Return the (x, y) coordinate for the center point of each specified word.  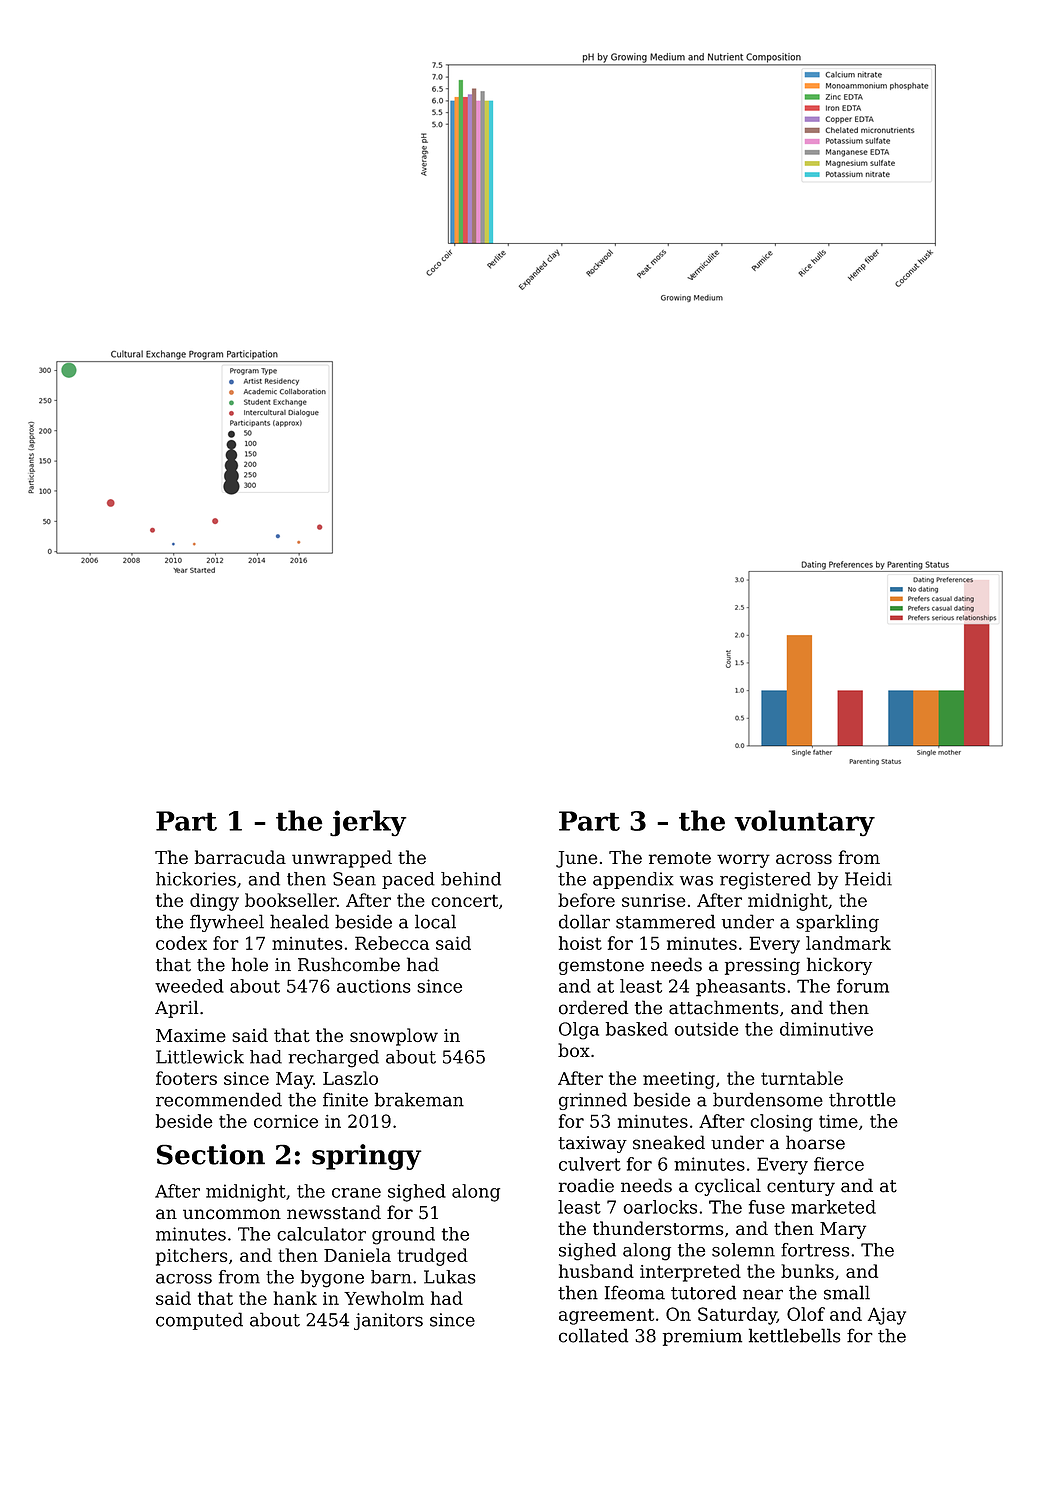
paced (408, 880)
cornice (286, 1121)
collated (593, 1335)
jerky (368, 823)
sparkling (837, 923)
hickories (196, 879)
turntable (802, 1078)
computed (199, 1321)
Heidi (868, 879)
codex (181, 943)
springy (367, 1157)
